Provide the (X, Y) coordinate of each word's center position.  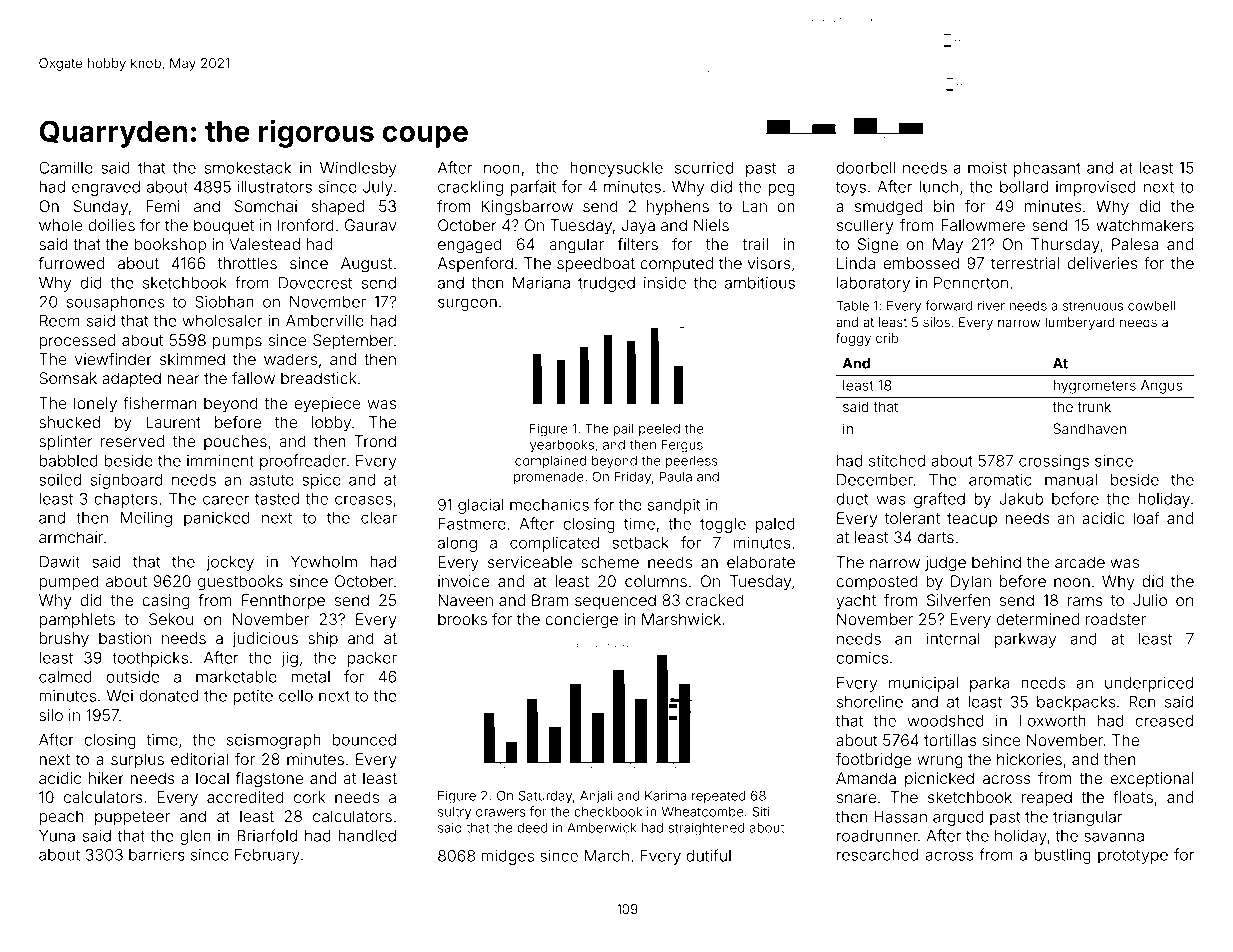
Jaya (638, 227)
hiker (106, 778)
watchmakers (1145, 225)
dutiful (708, 855)
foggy (853, 339)
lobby (331, 424)
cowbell (1151, 306)
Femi (163, 206)
